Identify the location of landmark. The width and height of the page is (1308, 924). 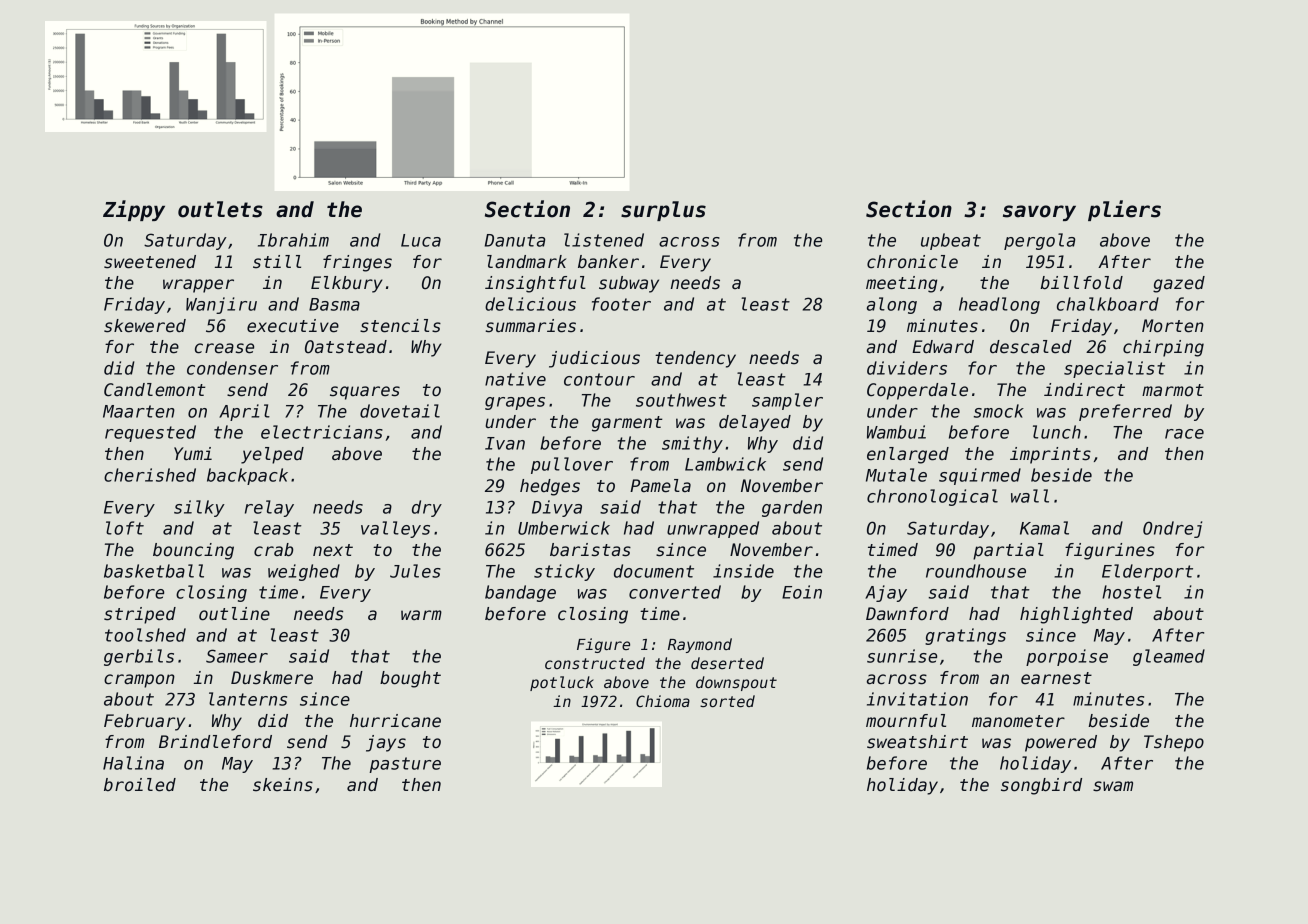
(526, 262).
